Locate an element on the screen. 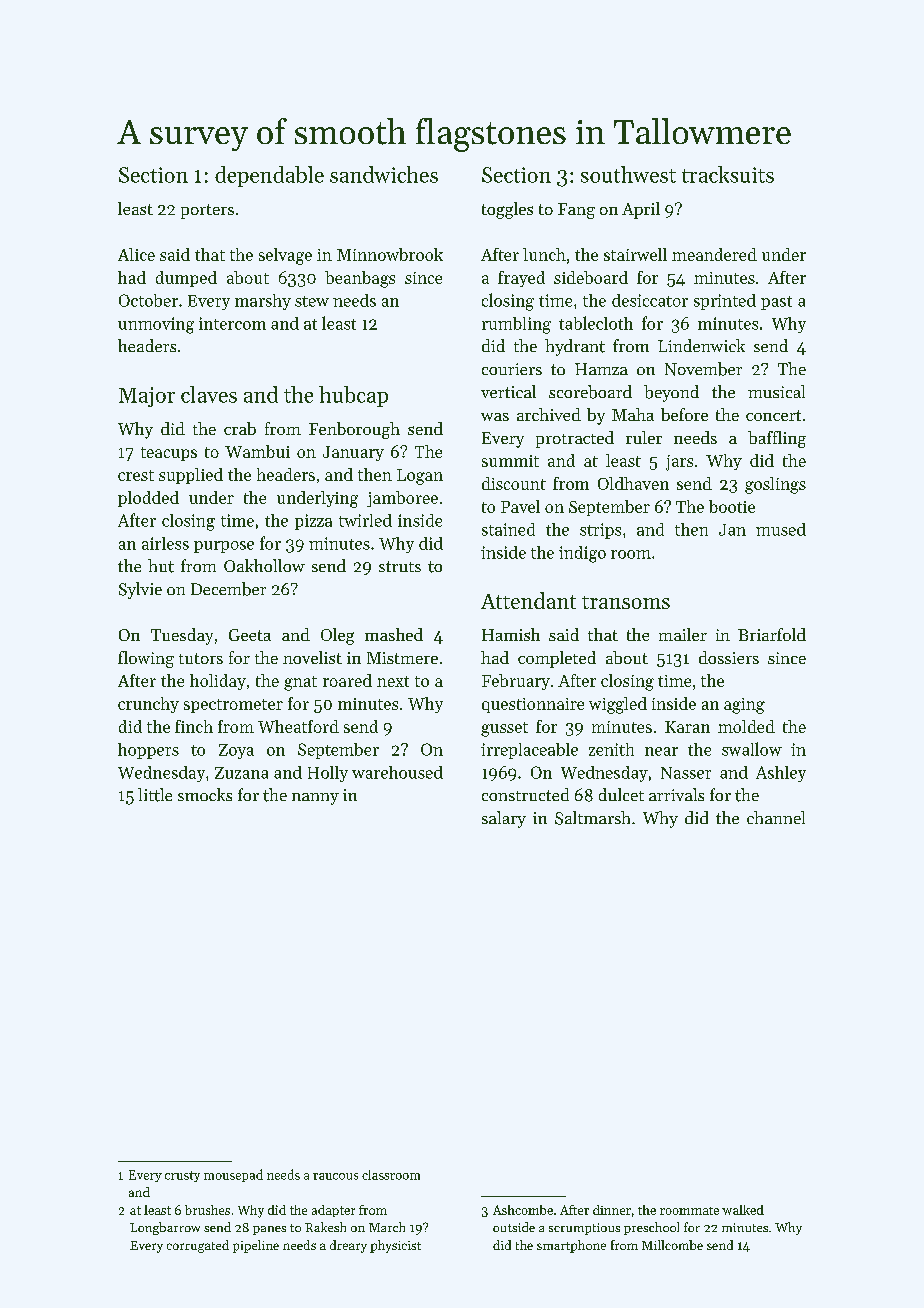 Image resolution: width=924 pixels, height=1308 pixels. dependable is located at coordinates (269, 176).
